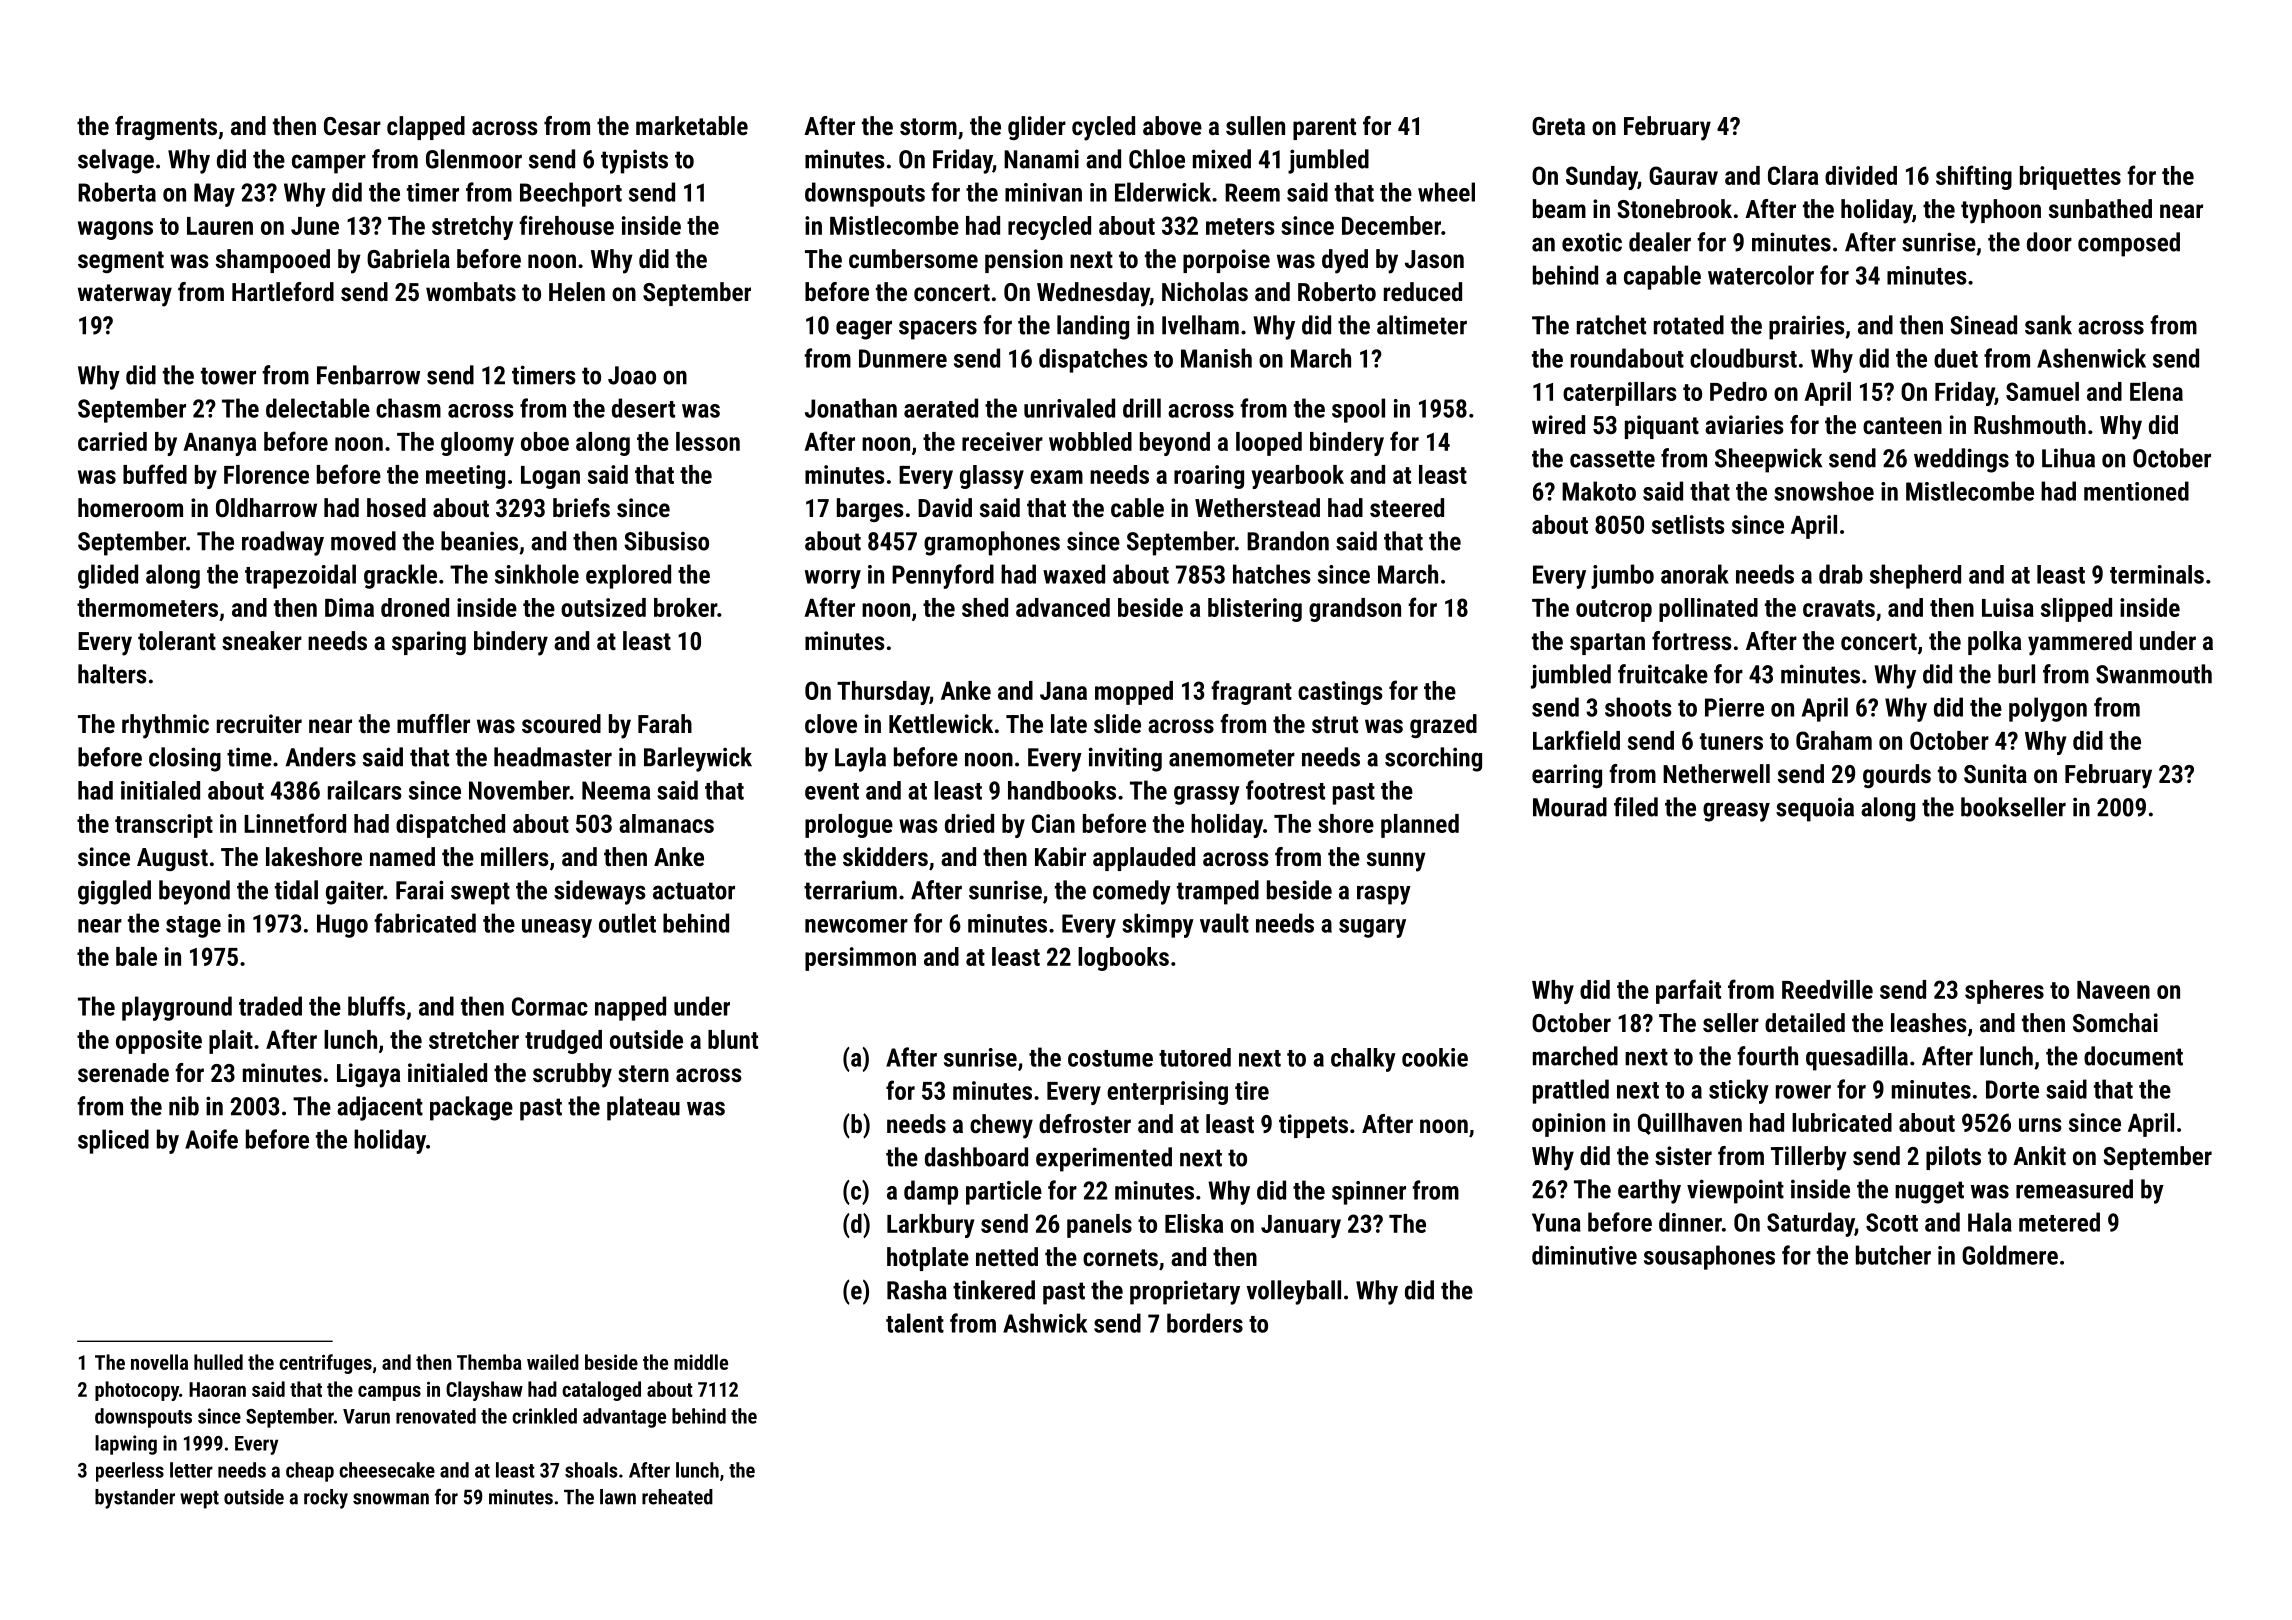 The height and width of the screenshot is (1620, 2292). Describe the element at coordinates (677, 1497) in the screenshot. I see `reheated` at that location.
